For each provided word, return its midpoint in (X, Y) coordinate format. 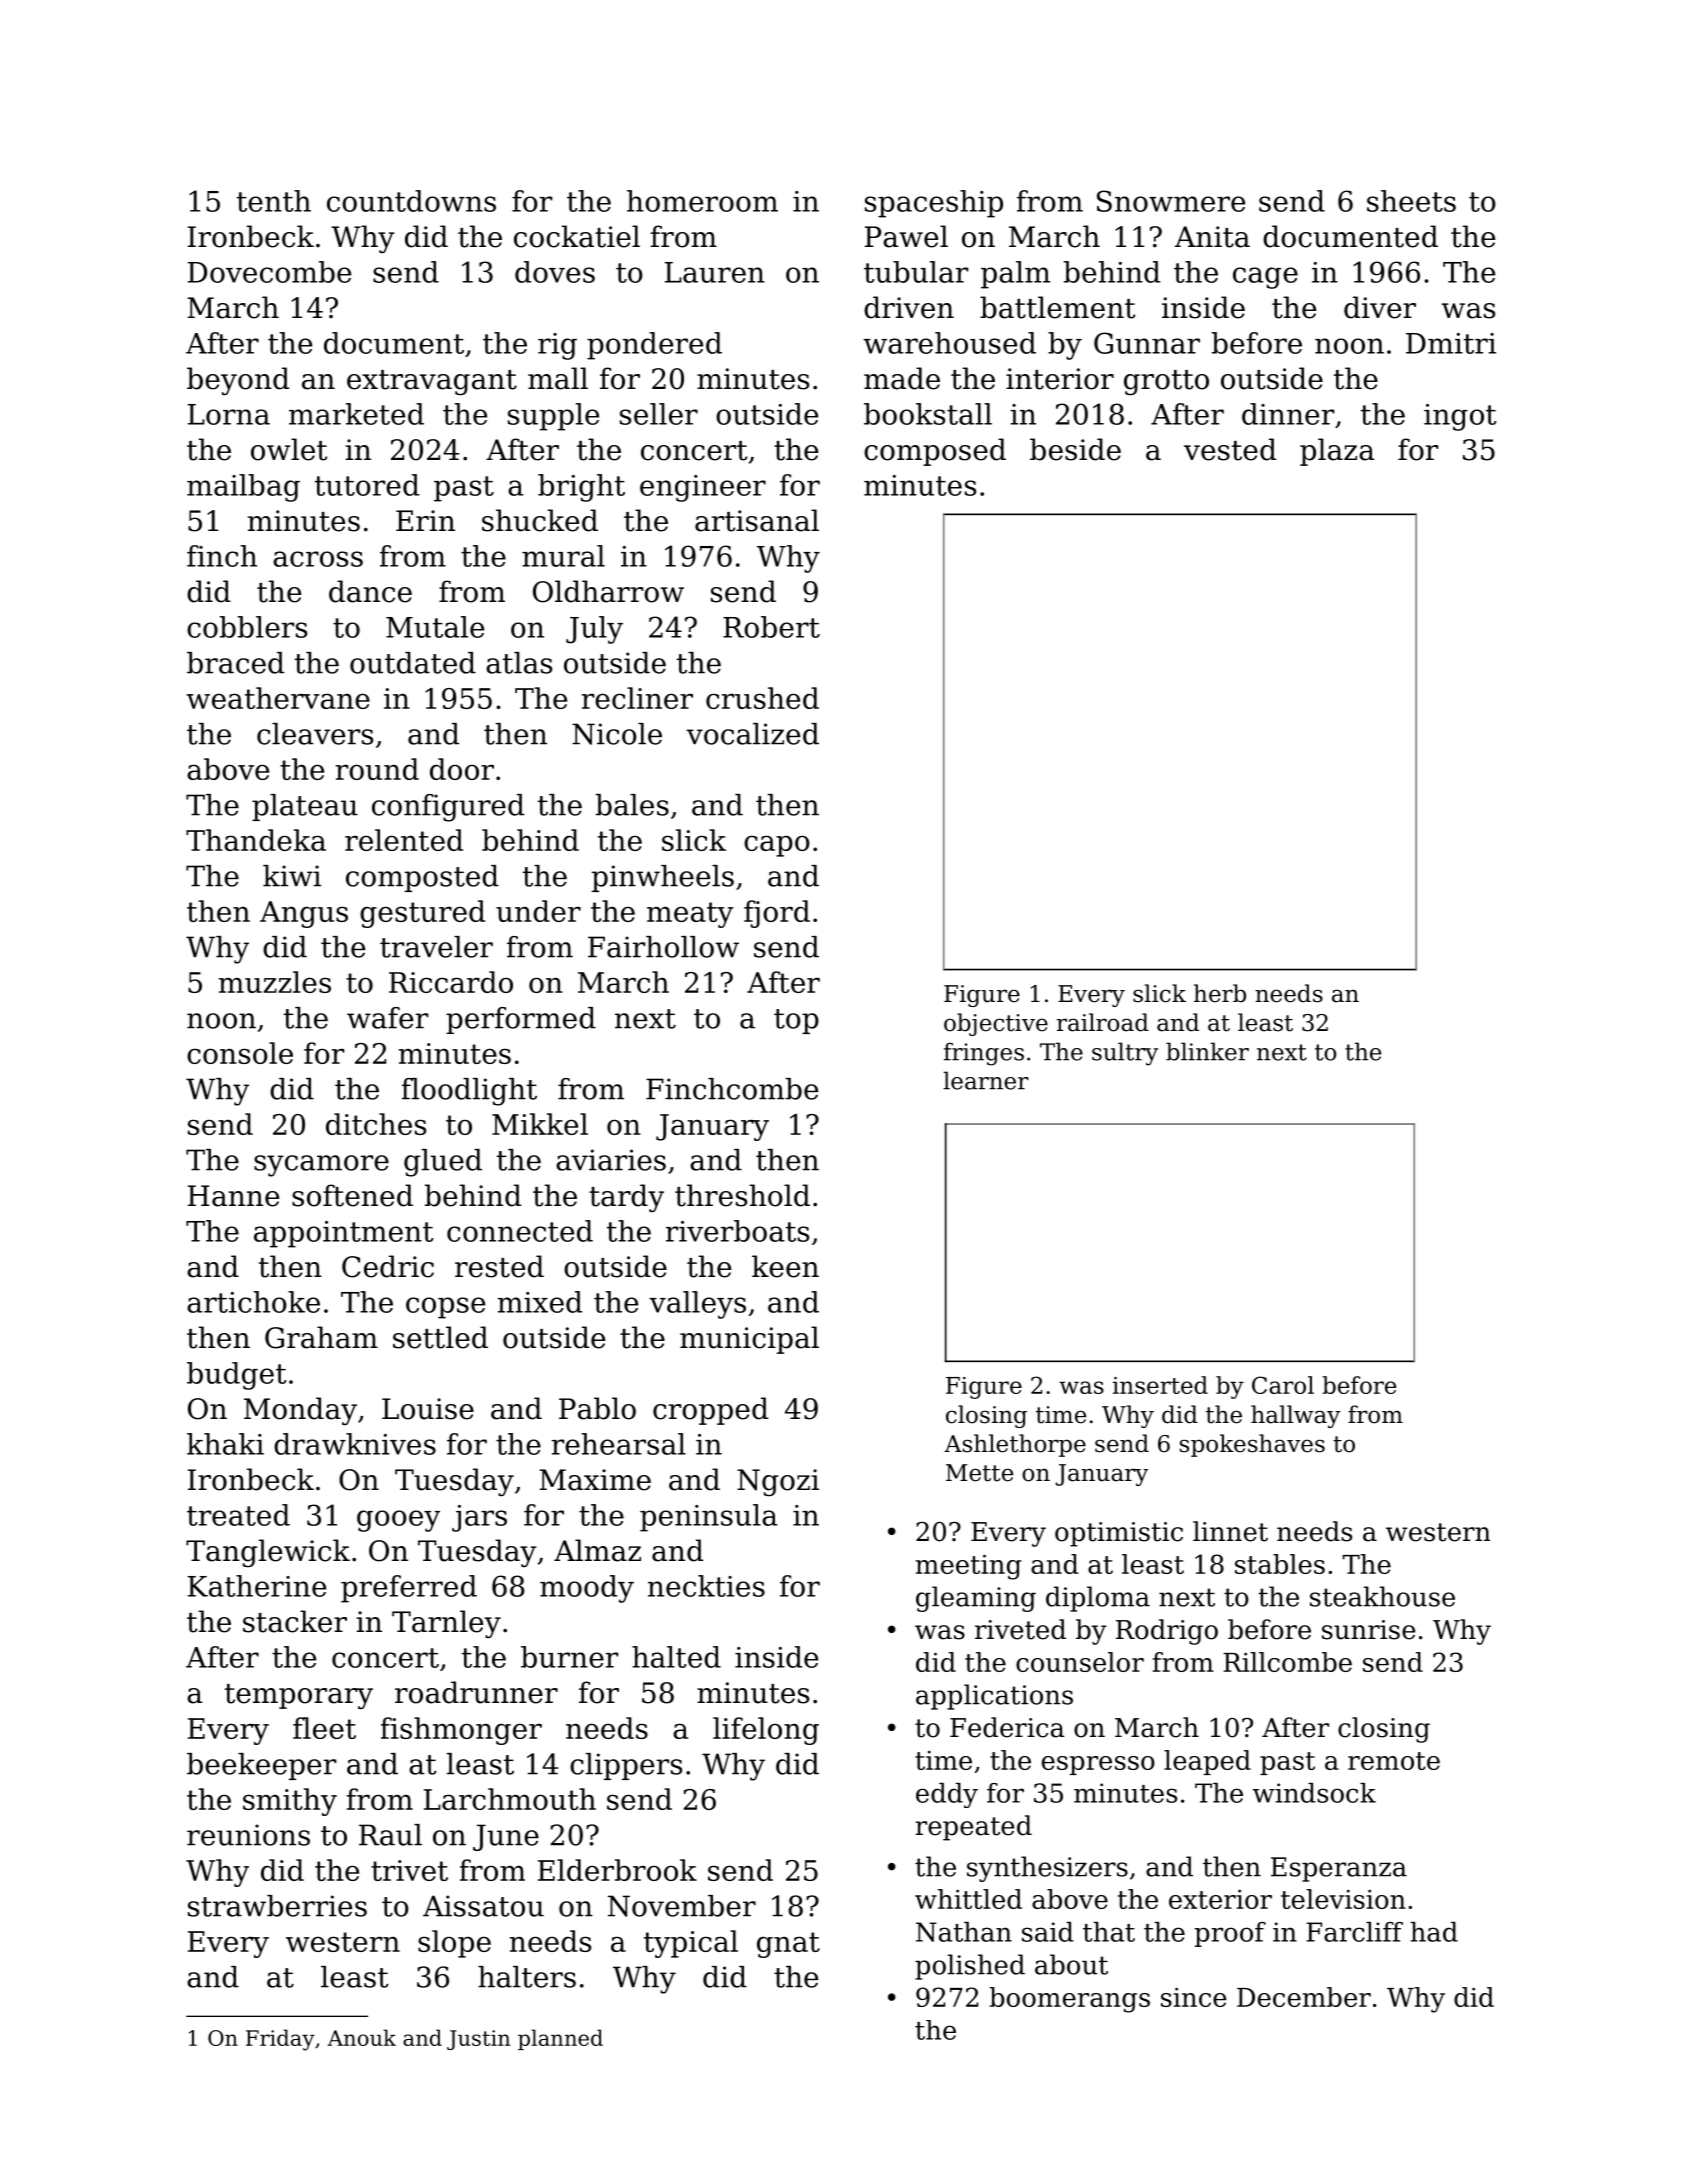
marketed (356, 414)
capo (777, 846)
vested (1230, 449)
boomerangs (1070, 2000)
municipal (749, 1340)
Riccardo (451, 982)
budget (237, 1376)
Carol (1283, 1385)
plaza (1337, 452)
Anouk (361, 2037)
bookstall (928, 414)
